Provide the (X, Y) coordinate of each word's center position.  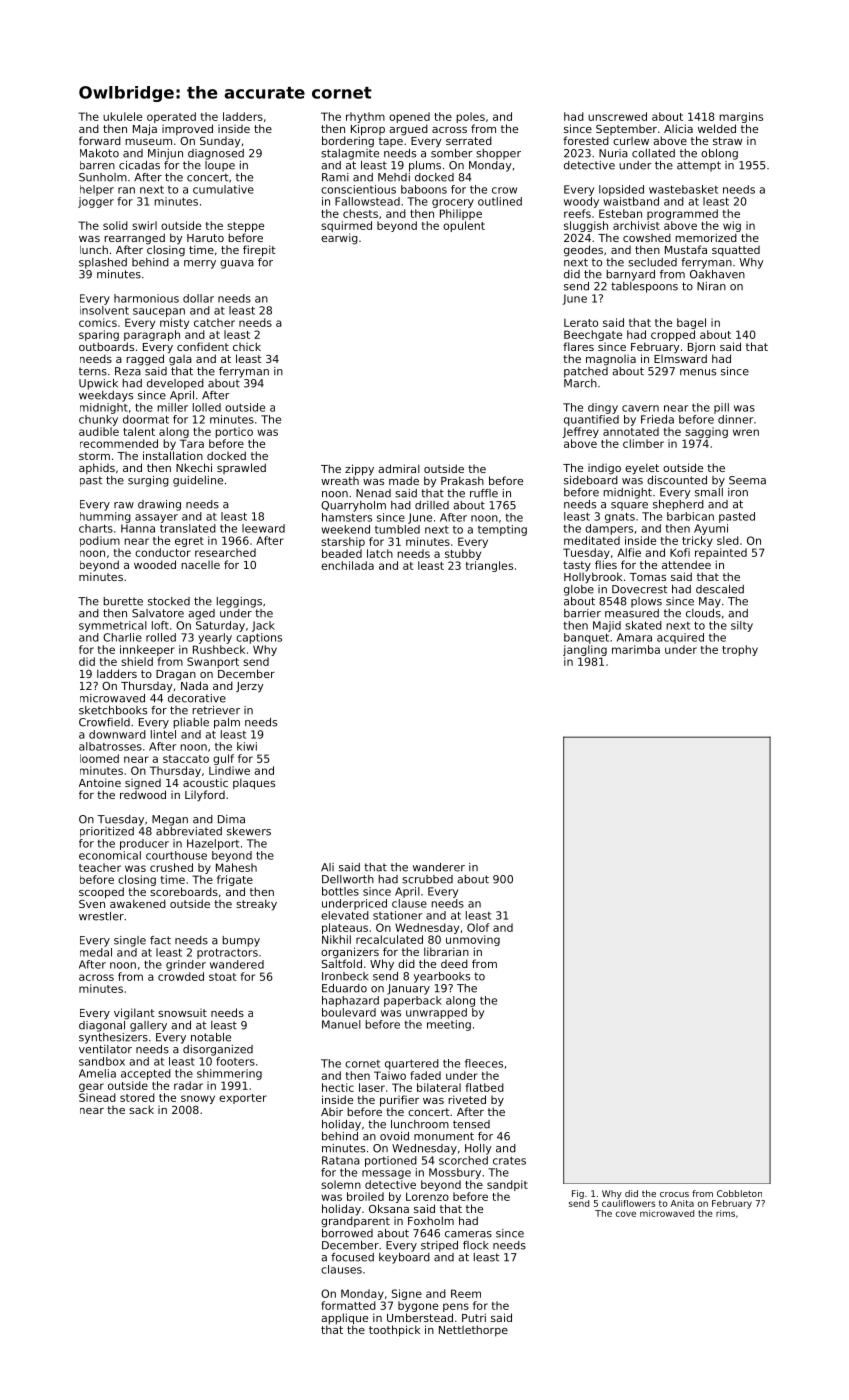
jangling (585, 650)
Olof (478, 927)
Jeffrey (580, 432)
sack (141, 1109)
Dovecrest (640, 589)
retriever (216, 710)
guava (237, 264)
